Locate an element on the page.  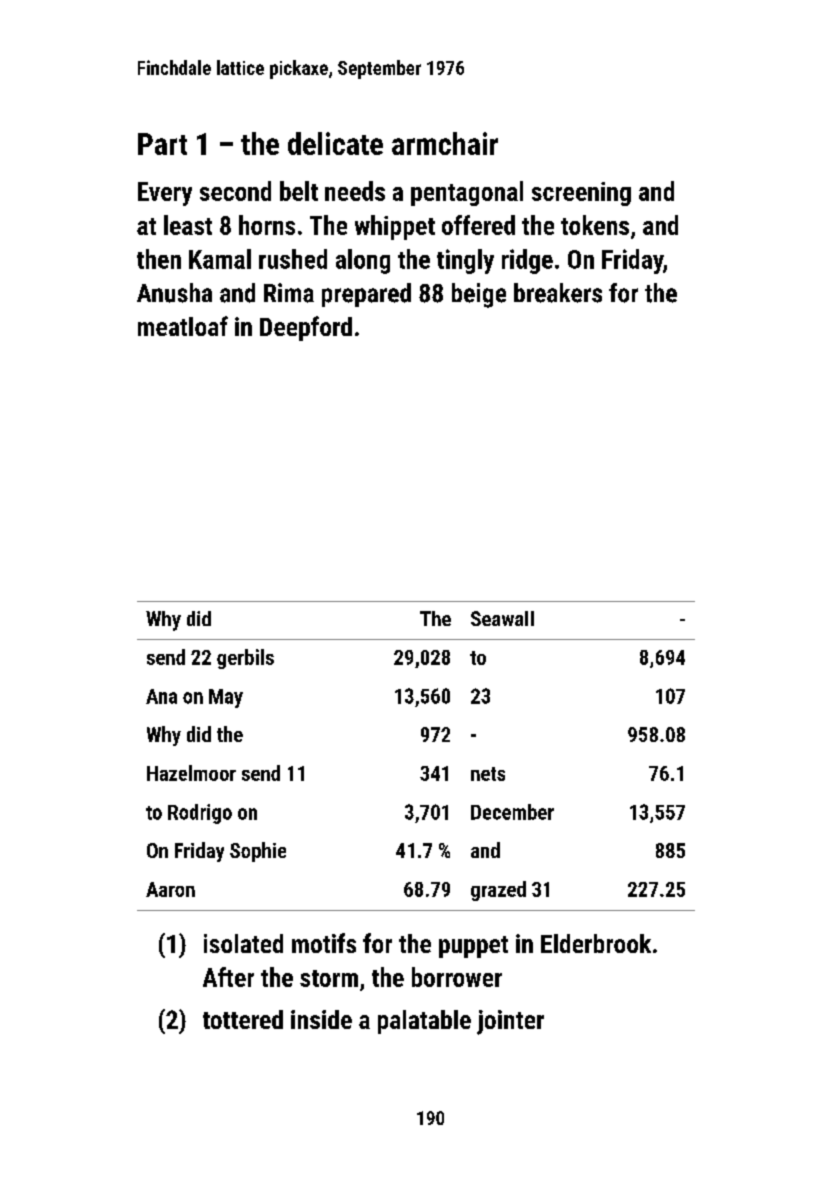
breakers is located at coordinates (558, 293).
